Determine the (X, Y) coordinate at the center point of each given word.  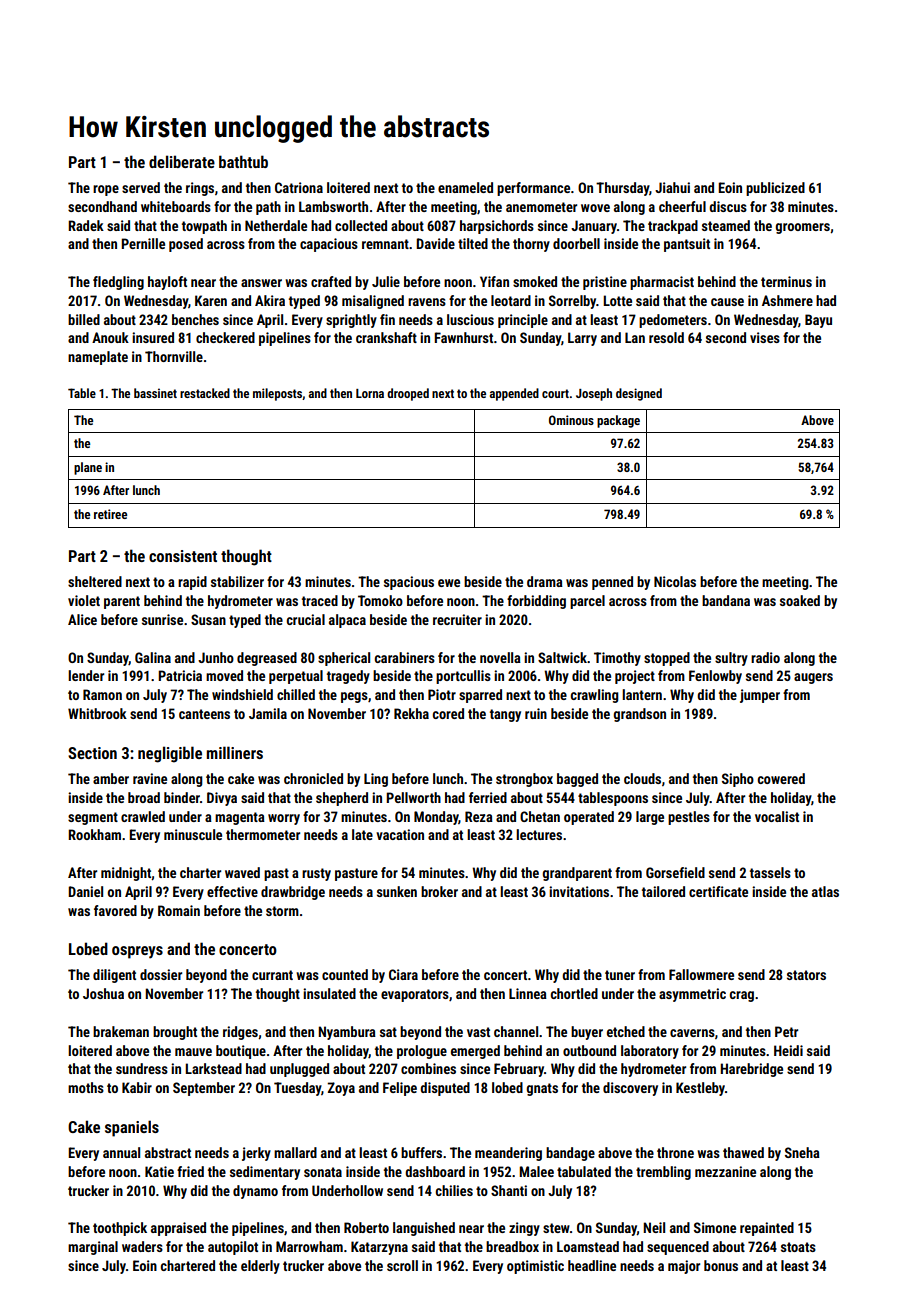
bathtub (243, 161)
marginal (93, 1248)
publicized (775, 189)
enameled (465, 187)
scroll (402, 1265)
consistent (183, 556)
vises (765, 337)
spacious (409, 583)
